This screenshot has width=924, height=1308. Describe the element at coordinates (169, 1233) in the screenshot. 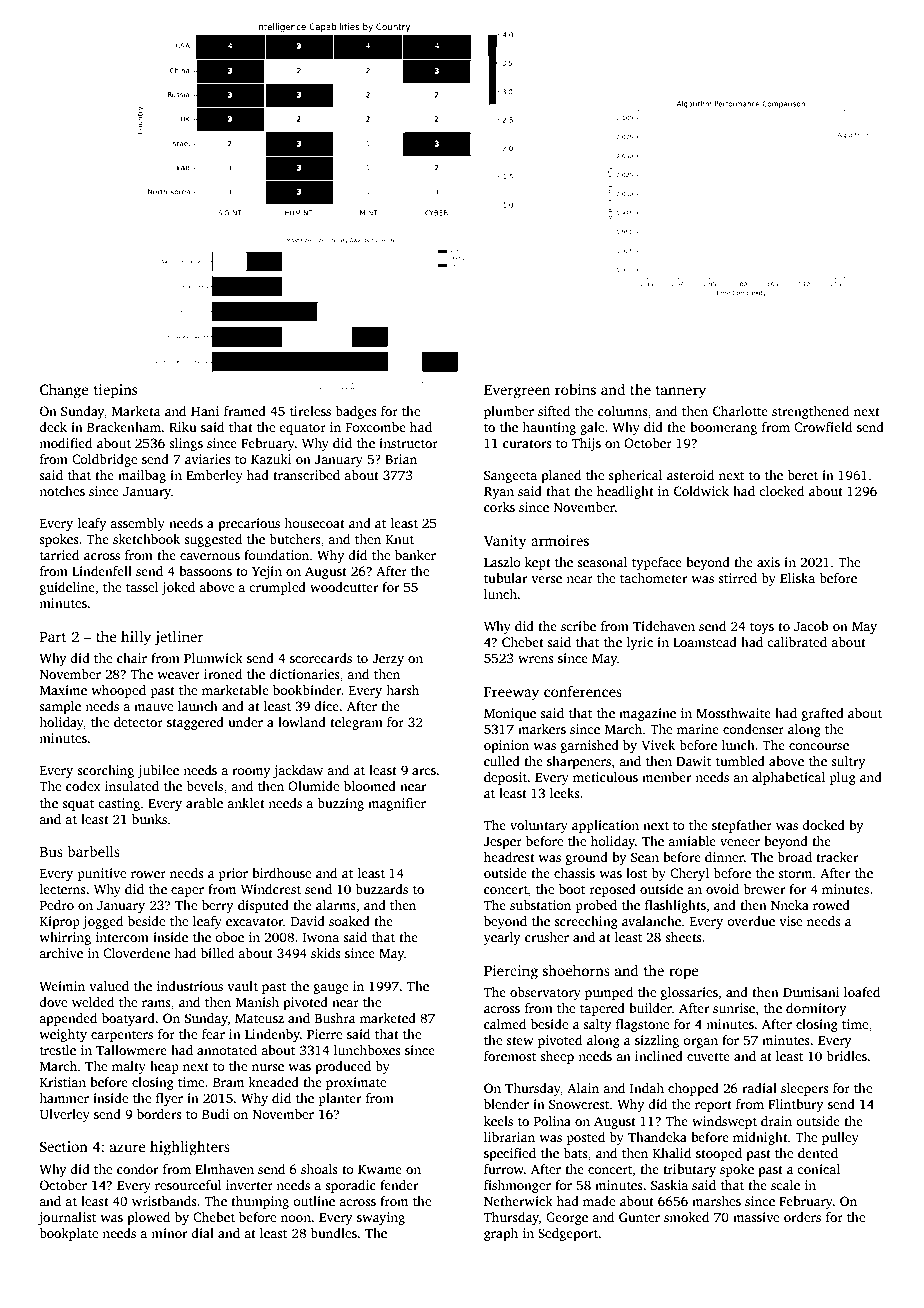

I see `minor` at that location.
